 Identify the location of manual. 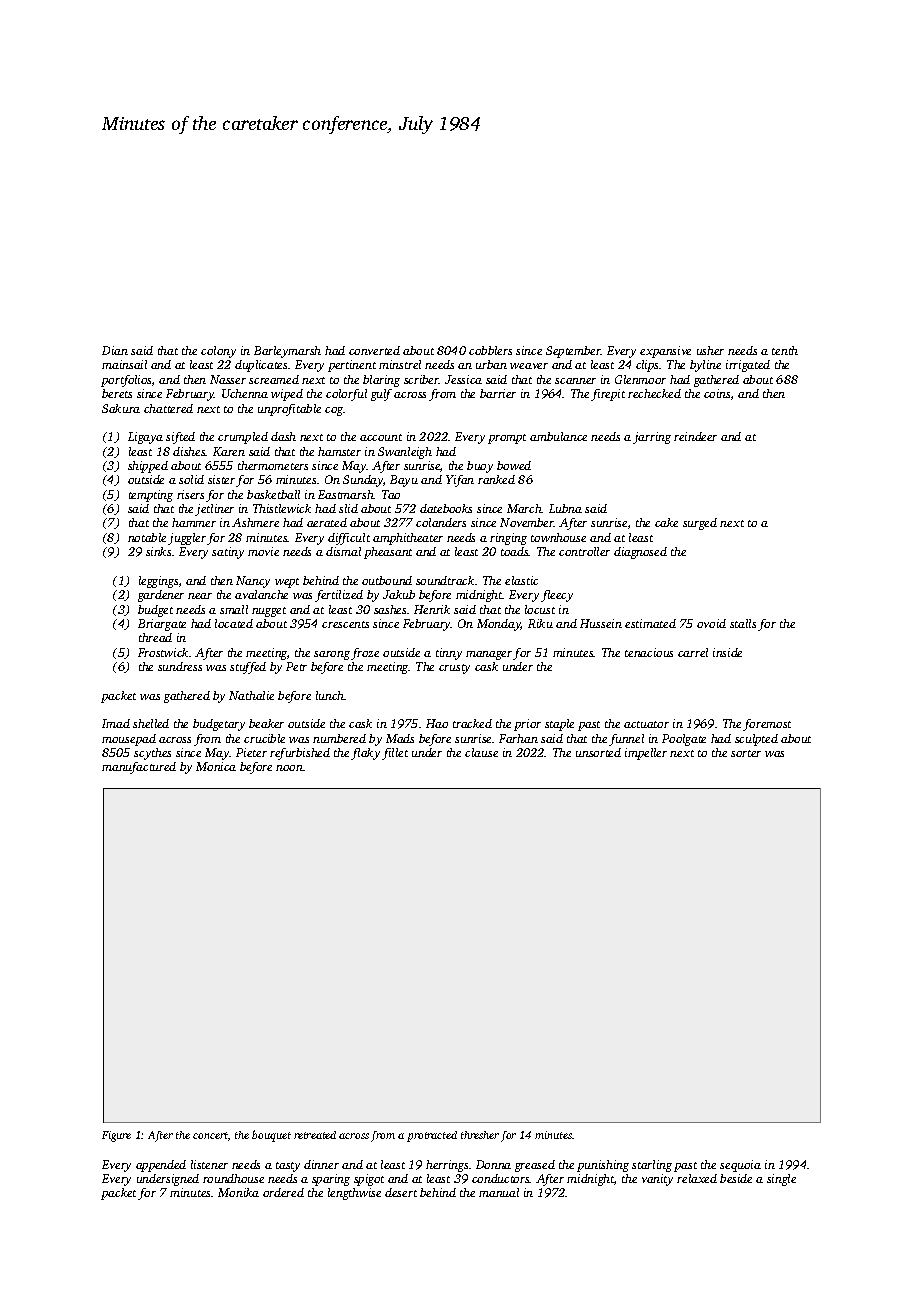
(499, 1192).
